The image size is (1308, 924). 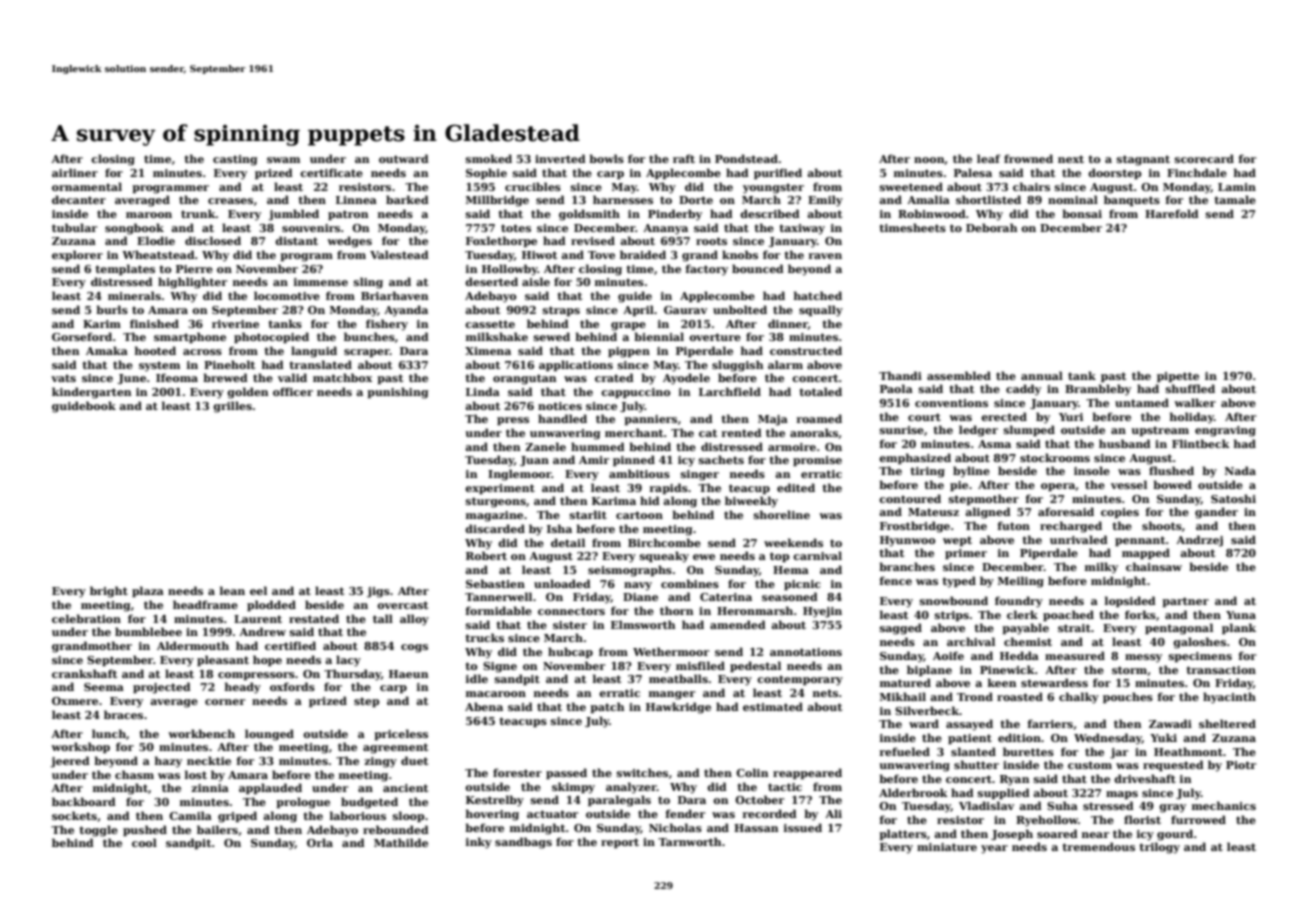 What do you see at coordinates (665, 229) in the screenshot?
I see `Ananya` at bounding box center [665, 229].
